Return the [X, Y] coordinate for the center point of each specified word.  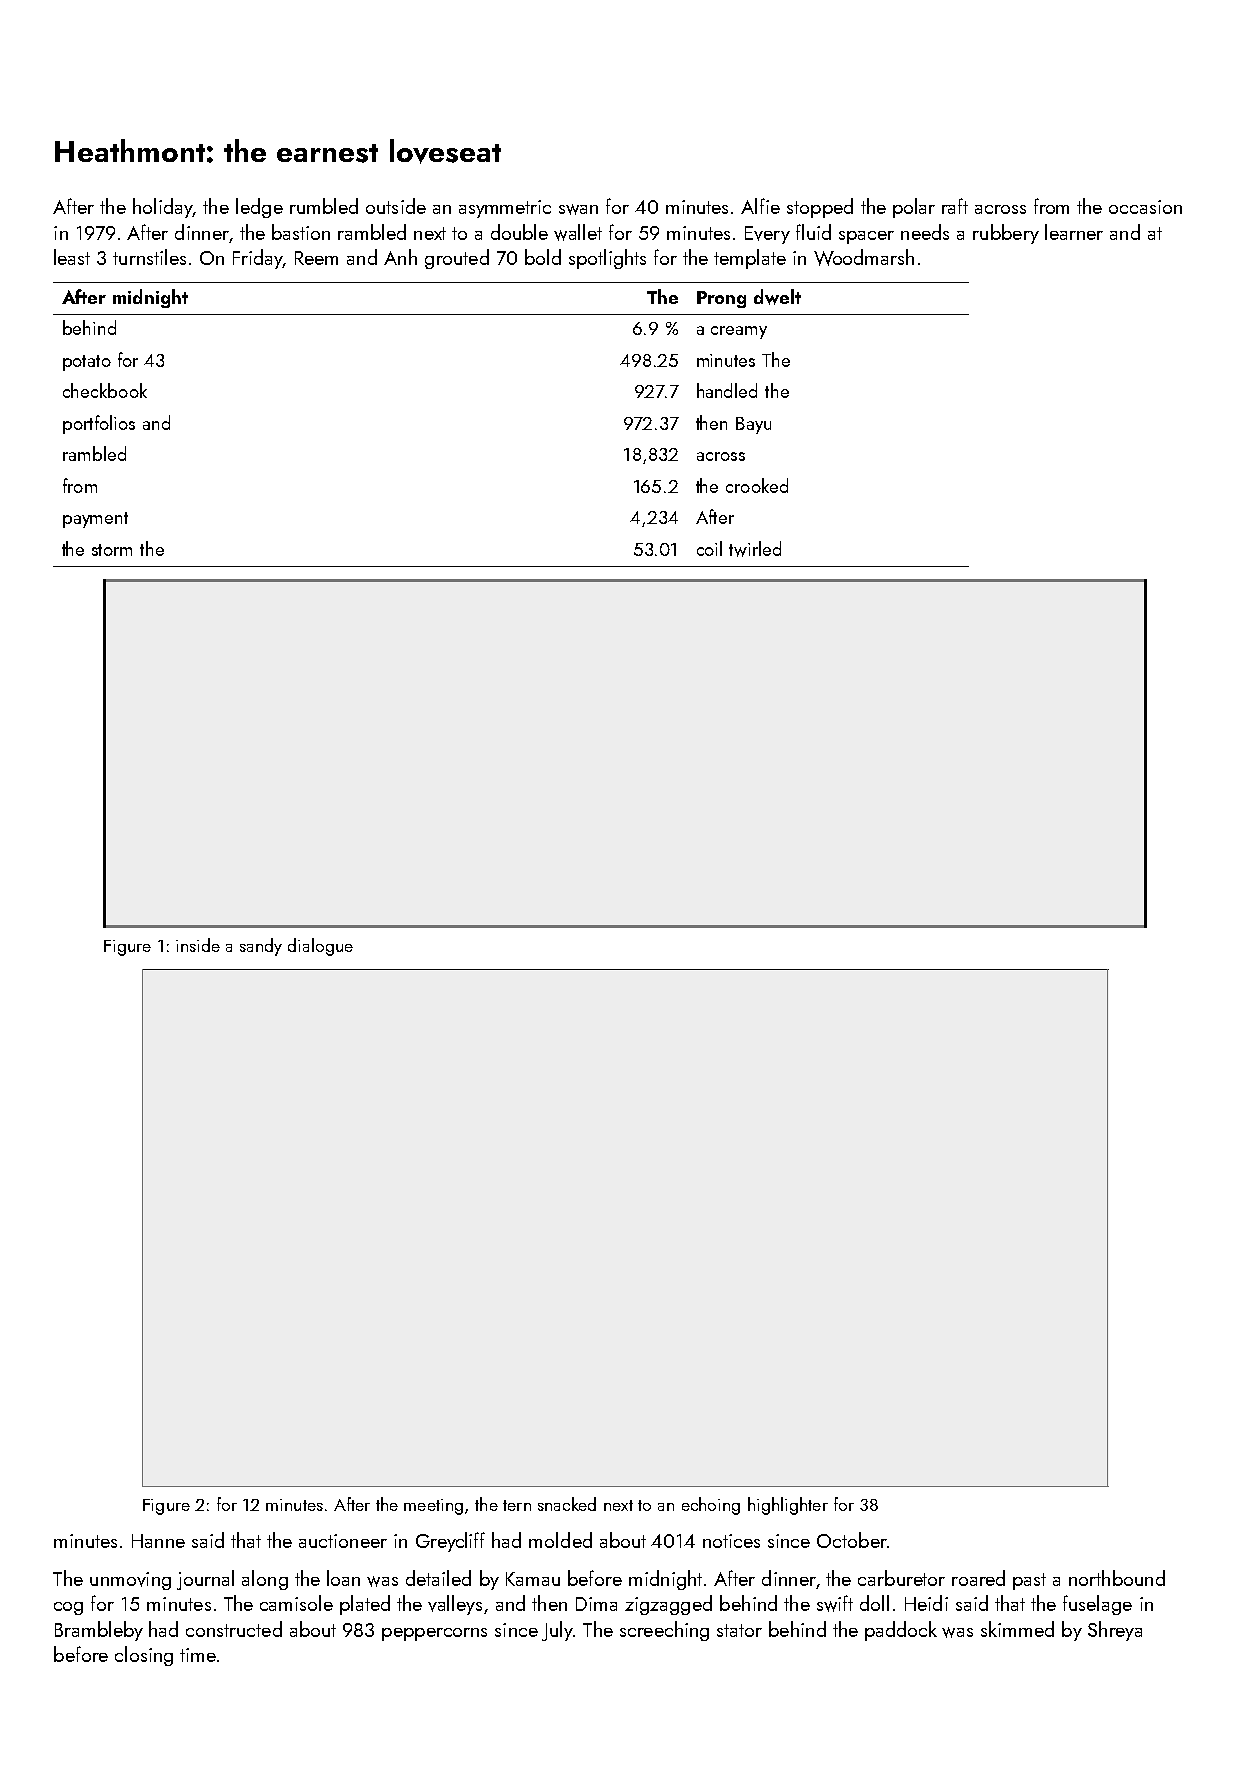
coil [709, 548]
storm [112, 550]
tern [517, 1505]
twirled [755, 549]
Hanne [158, 1541]
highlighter [788, 1506]
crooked [757, 485]
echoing [711, 1506]
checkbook [105, 390]
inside [198, 945]
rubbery [1006, 234]
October [852, 1540]
